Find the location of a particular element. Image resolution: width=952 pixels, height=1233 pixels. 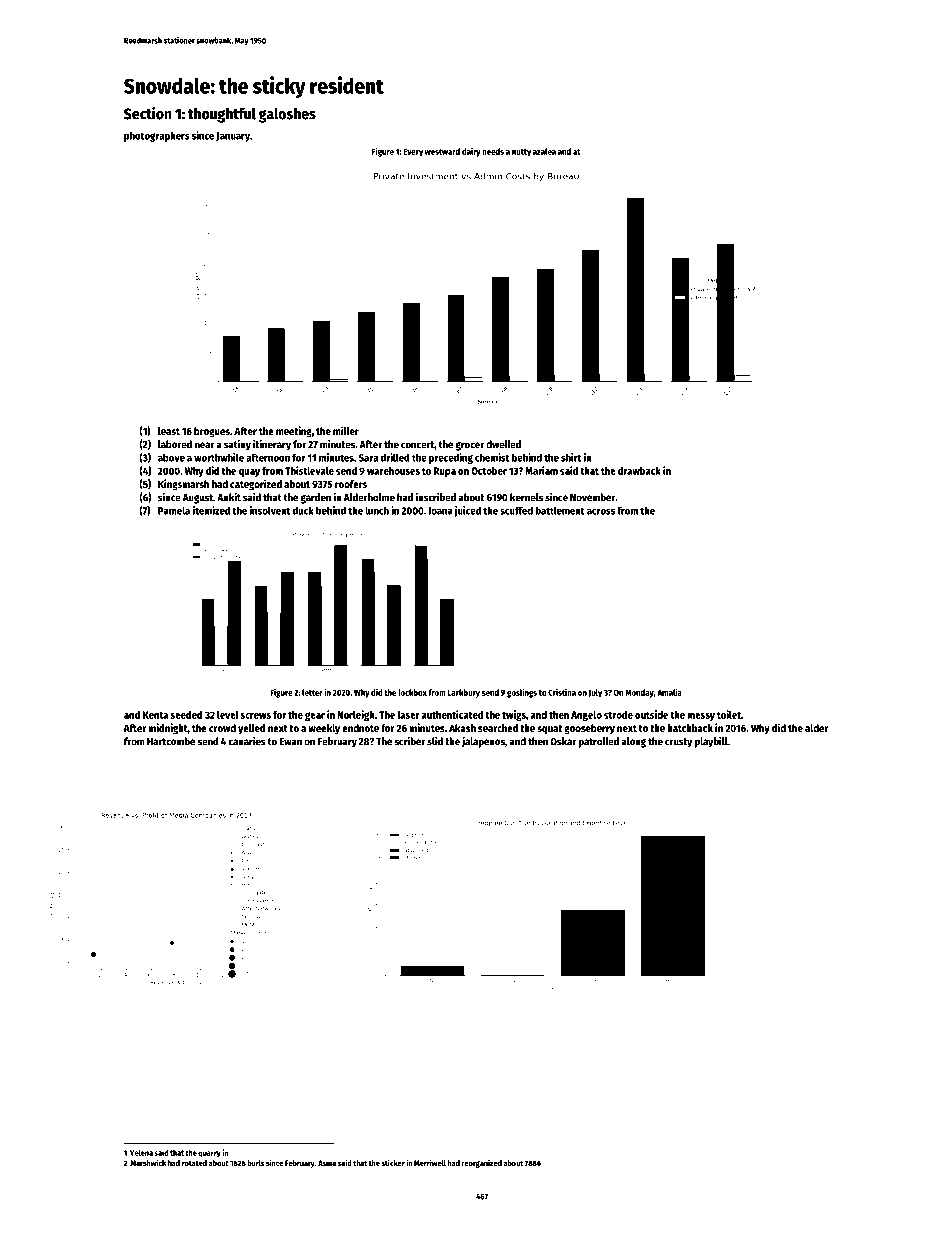

squat is located at coordinates (549, 730).
